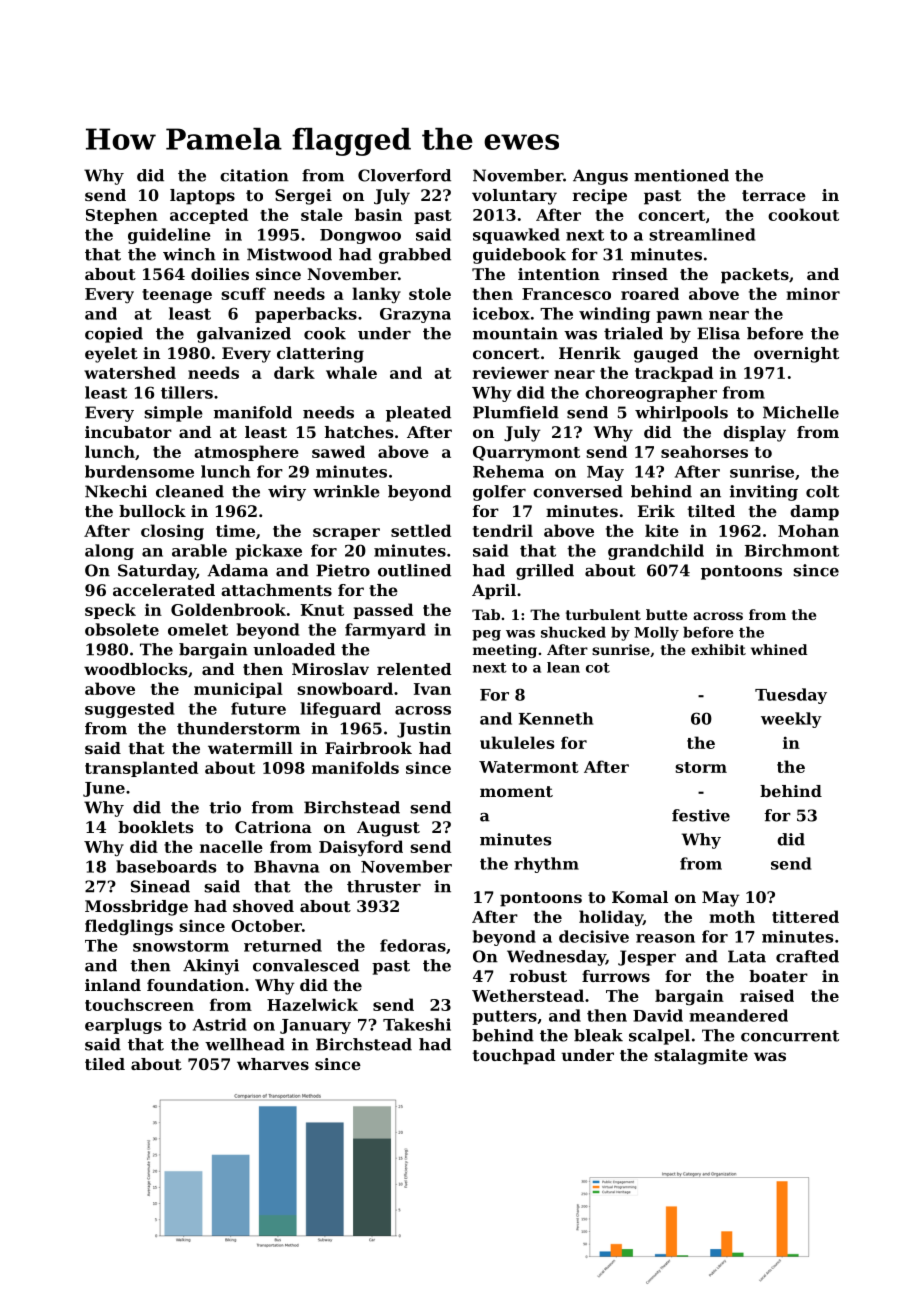 This screenshot has width=924, height=1308. I want to click on fedoras, so click(413, 945).
